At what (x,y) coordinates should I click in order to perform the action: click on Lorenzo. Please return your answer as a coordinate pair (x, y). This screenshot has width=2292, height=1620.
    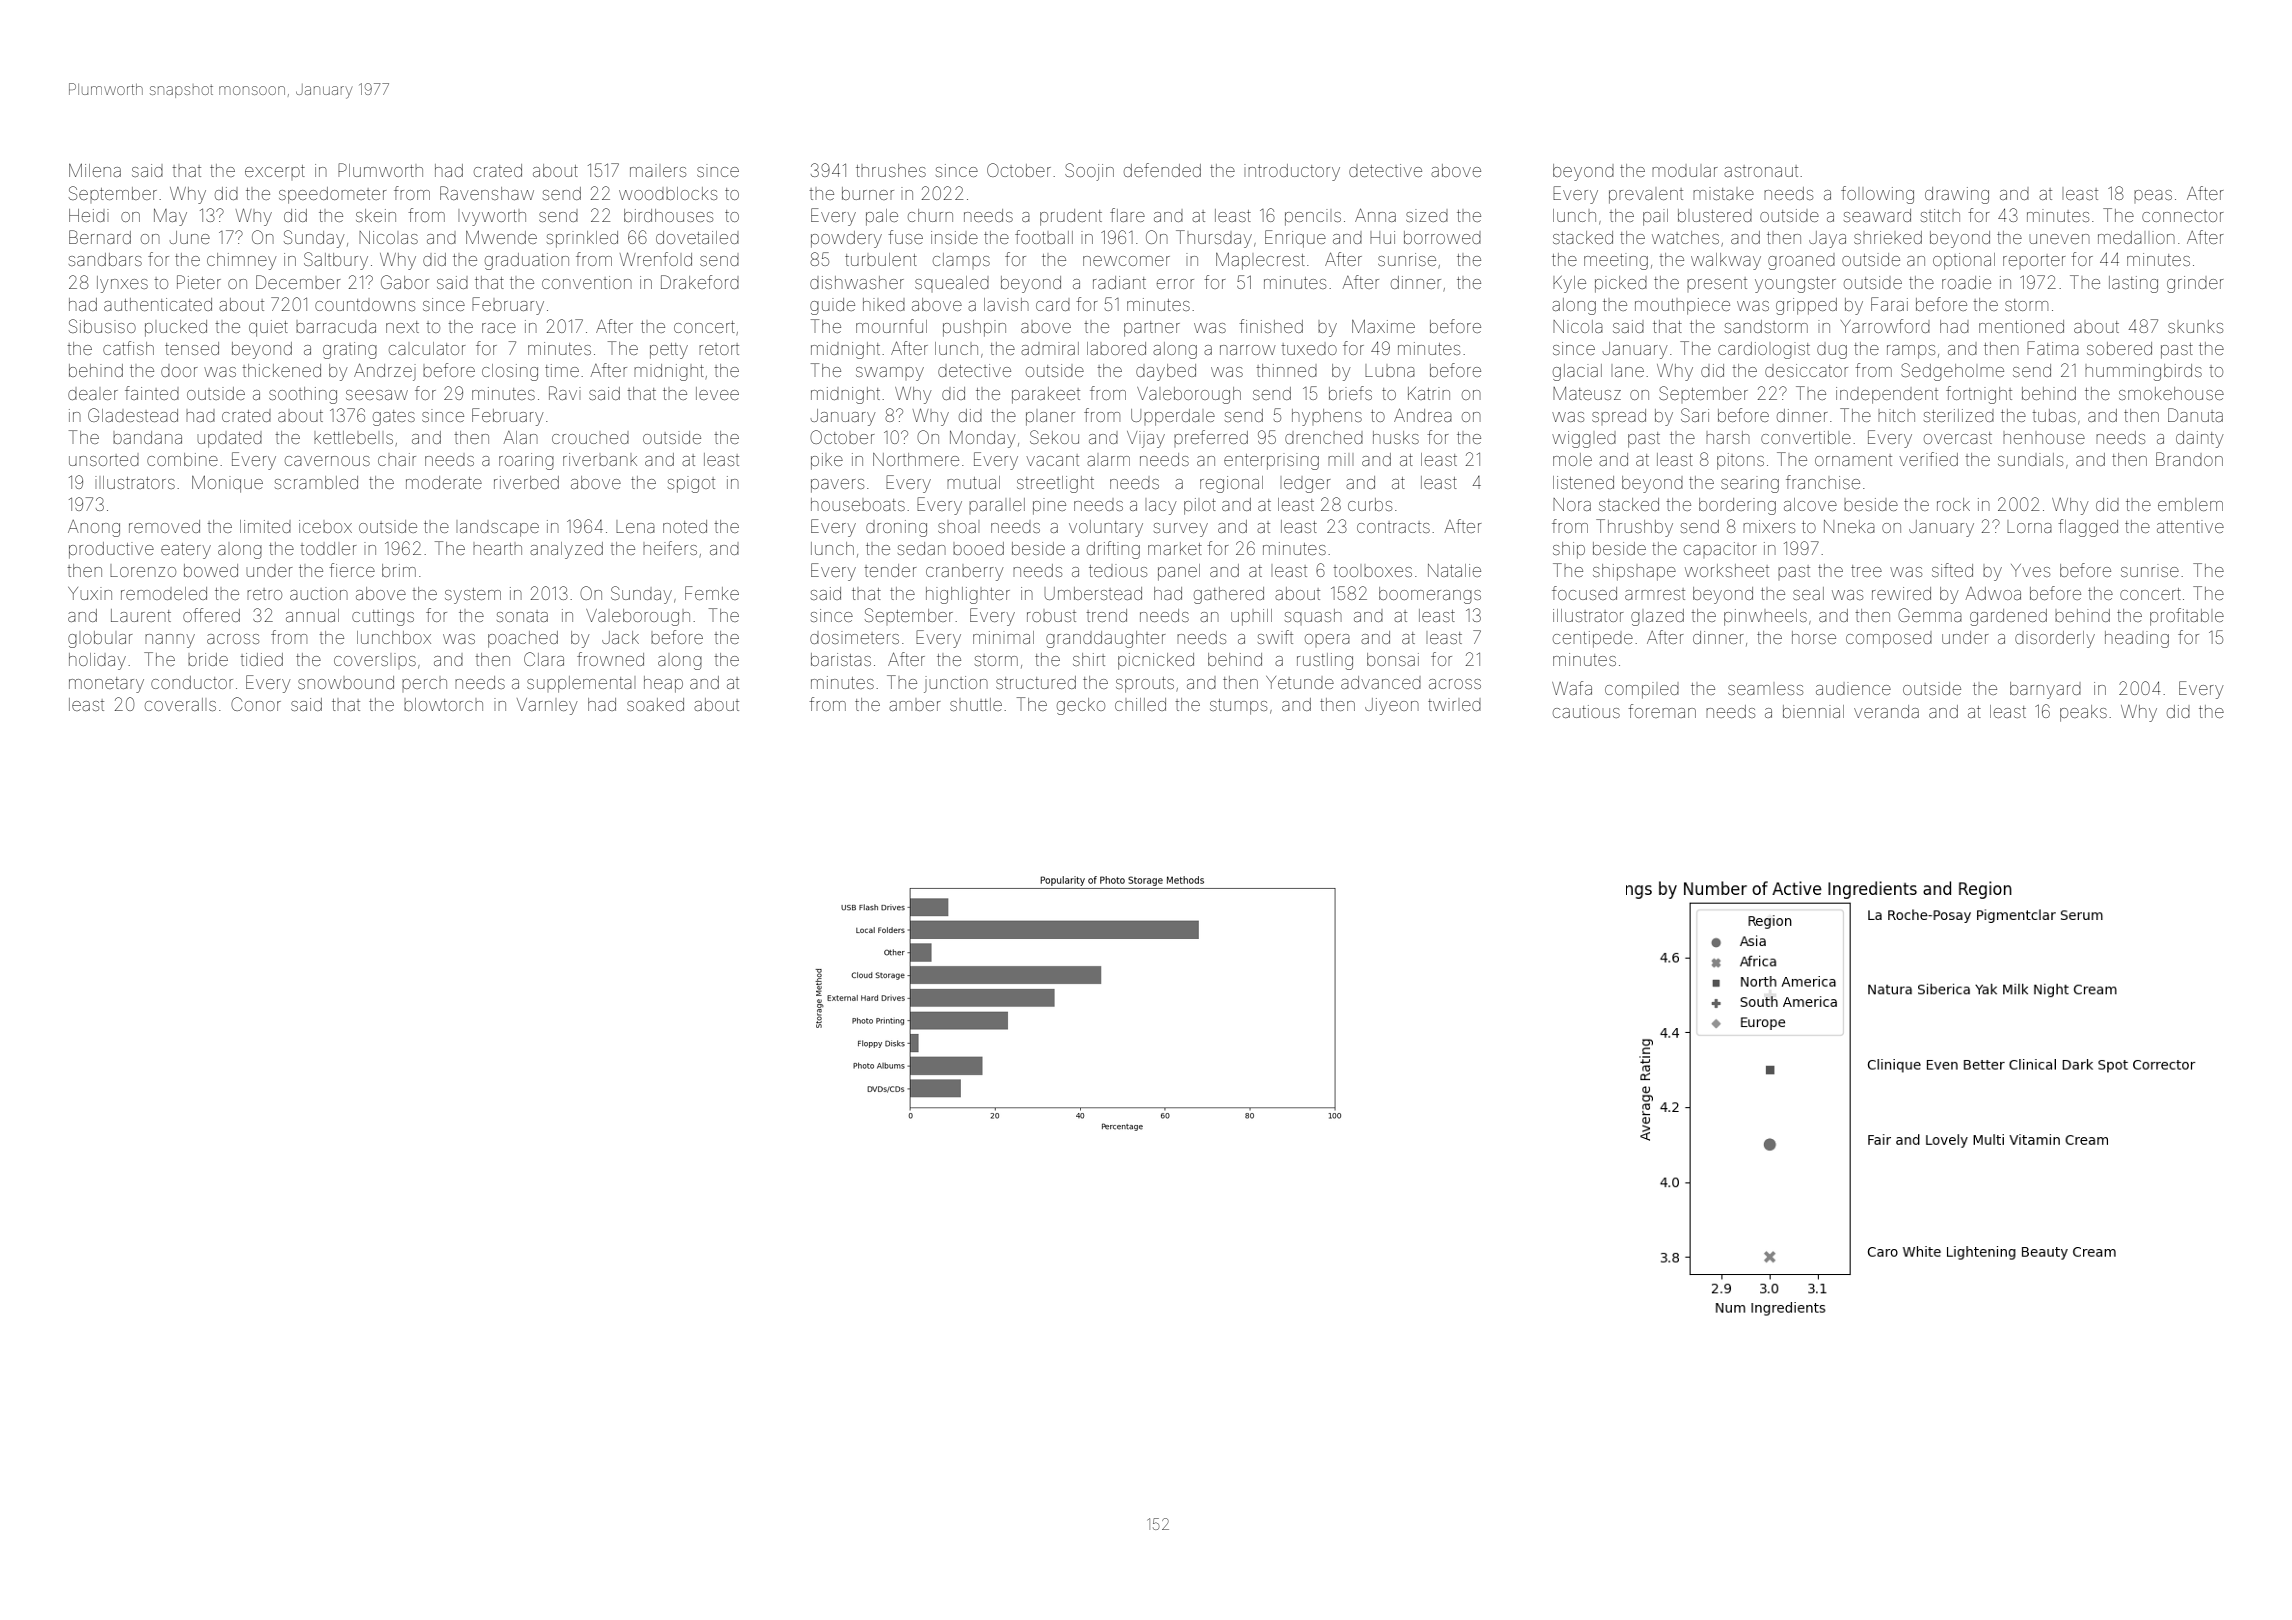
    Looking at the image, I should click on (143, 570).
